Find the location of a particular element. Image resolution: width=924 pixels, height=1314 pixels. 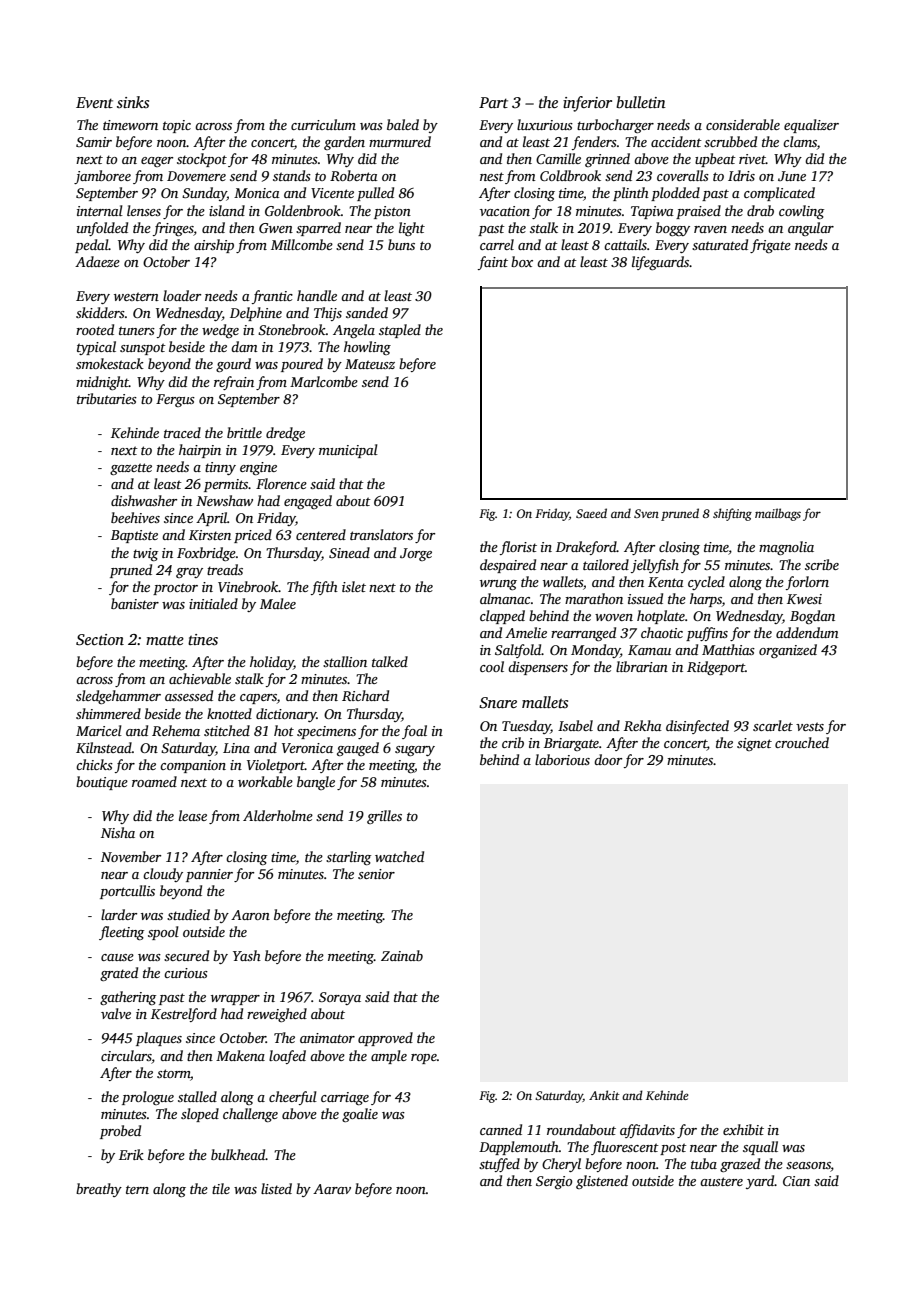

banister is located at coordinates (135, 603).
